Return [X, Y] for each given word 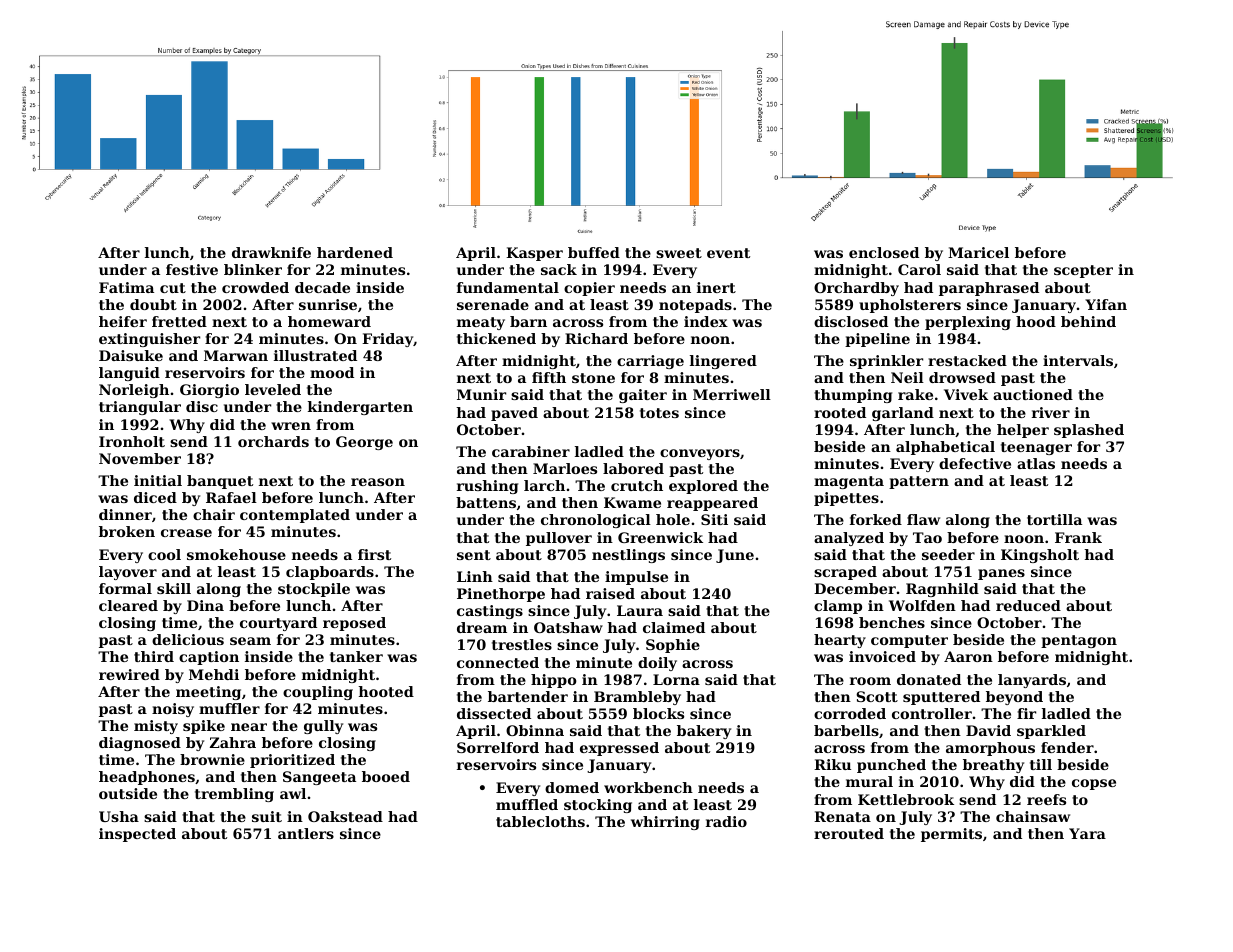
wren [291, 426]
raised [610, 593]
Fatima [126, 287]
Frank [1078, 537]
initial [158, 480]
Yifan [1106, 304]
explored [703, 487]
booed [386, 776]
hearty [840, 641]
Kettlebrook [906, 799]
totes [659, 413]
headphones [147, 778]
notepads [695, 306]
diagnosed [140, 744]
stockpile [314, 590]
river [1051, 412]
